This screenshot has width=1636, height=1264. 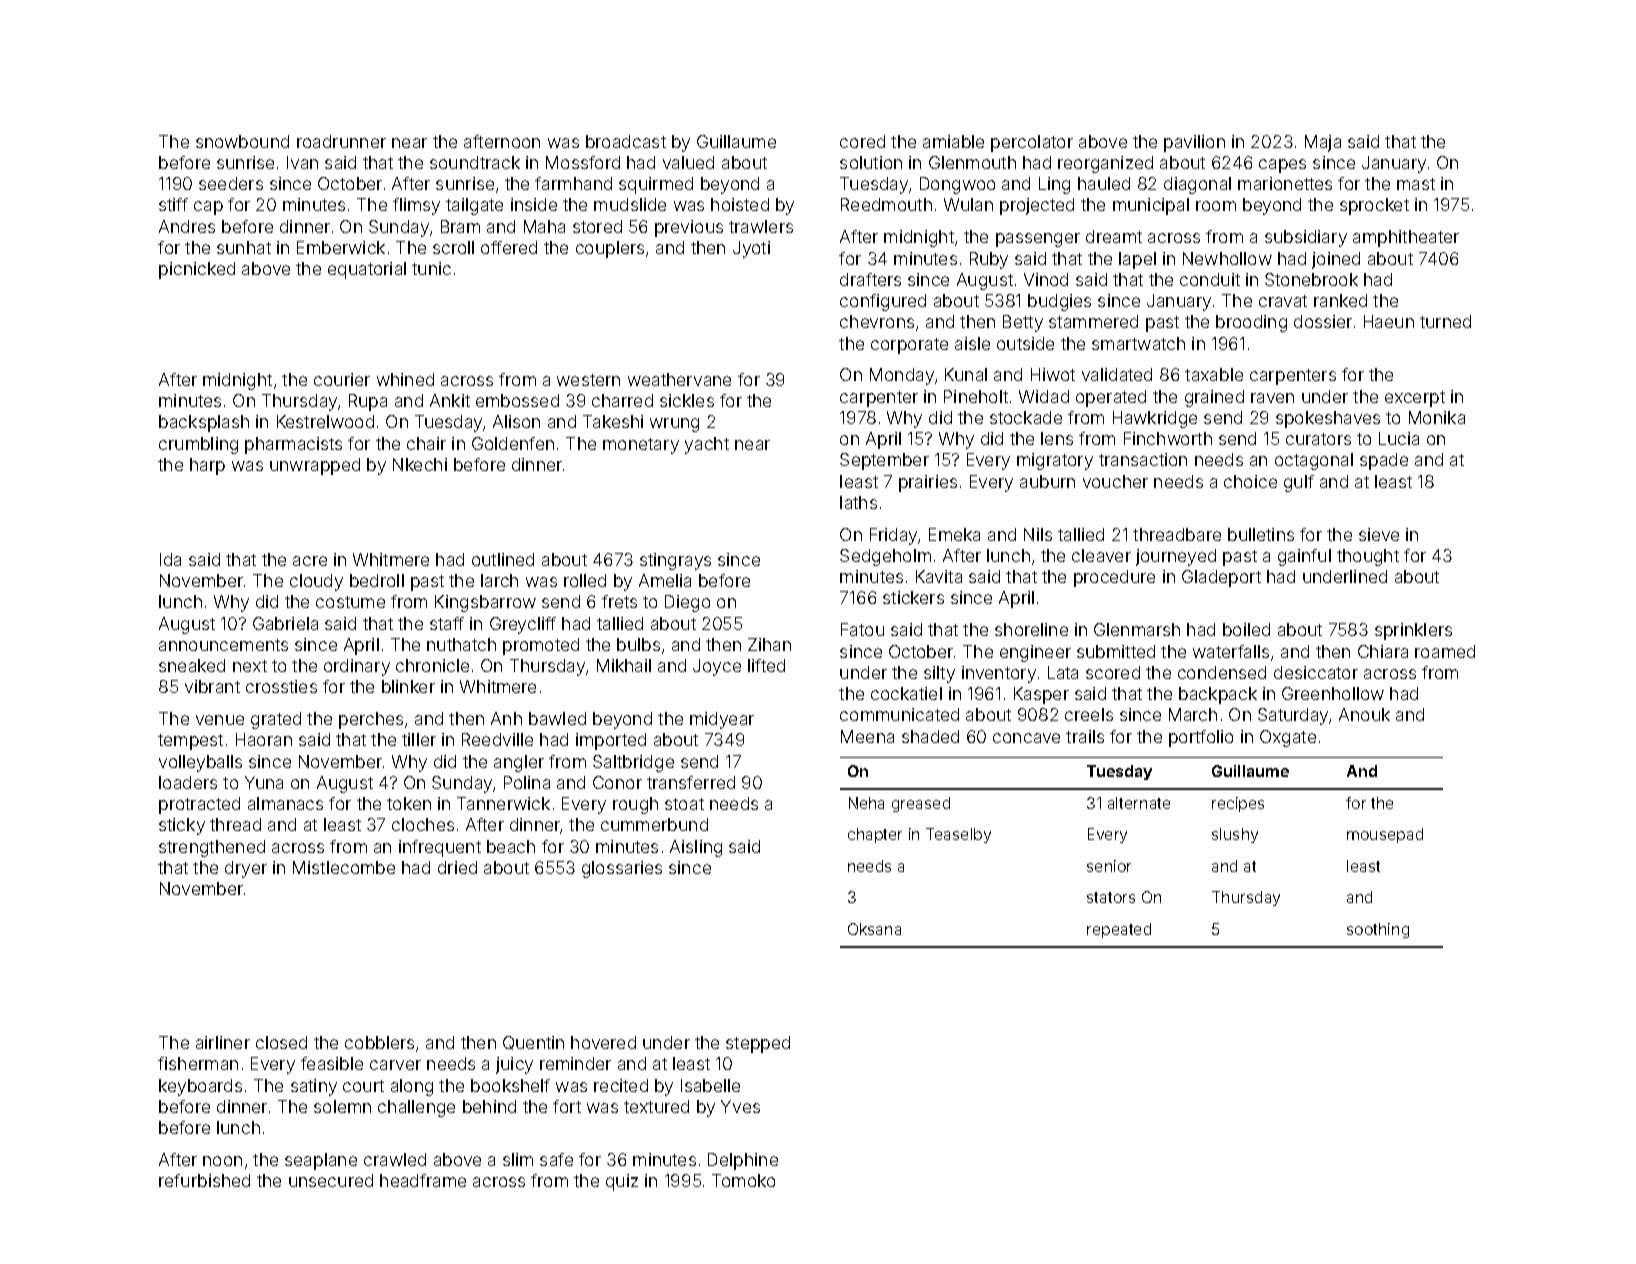 I want to click on Dongwoo, so click(x=957, y=185).
